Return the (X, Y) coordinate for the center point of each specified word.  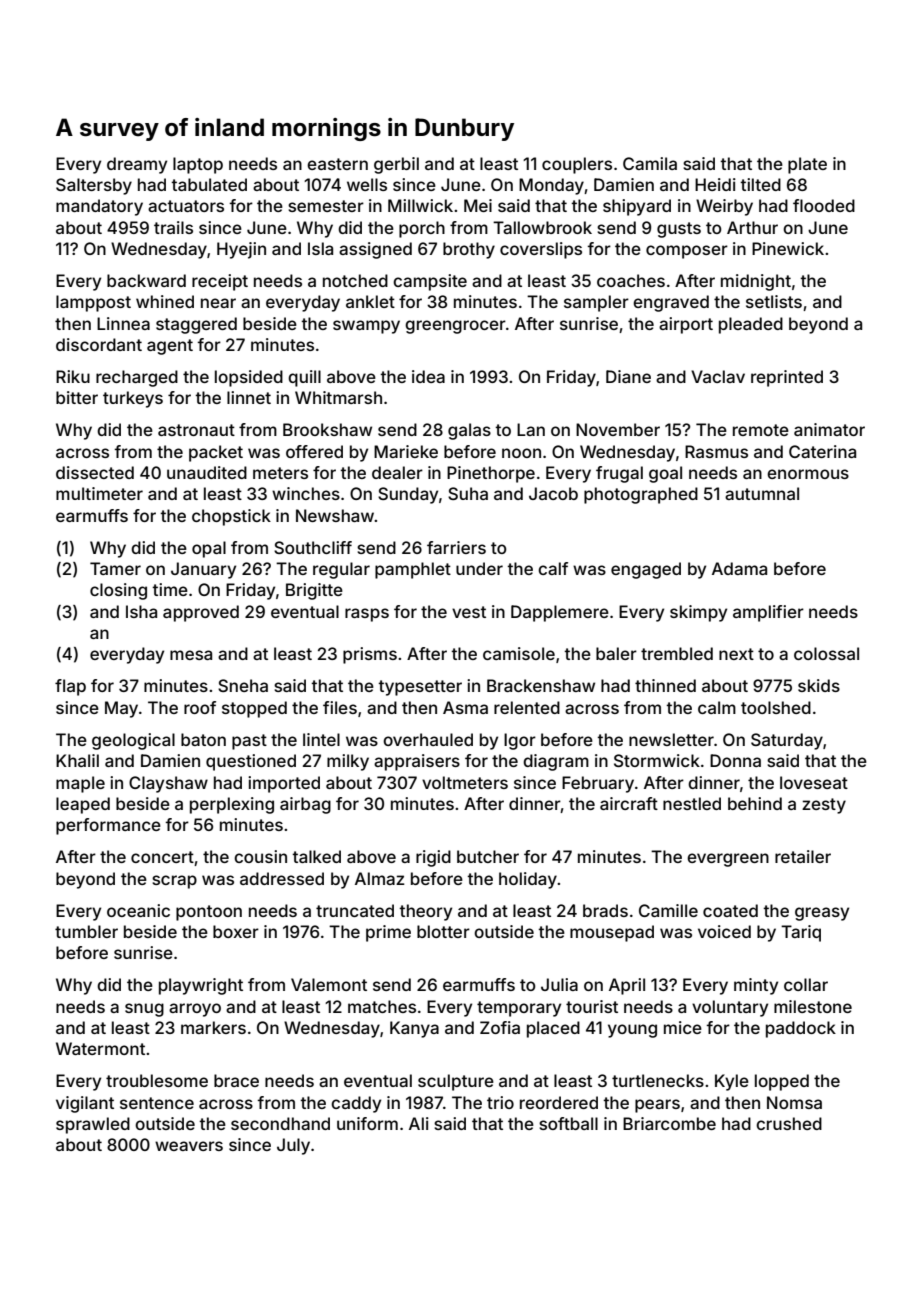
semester (326, 206)
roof (200, 707)
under (479, 568)
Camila (650, 163)
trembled (677, 653)
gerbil (396, 165)
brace (236, 1080)
